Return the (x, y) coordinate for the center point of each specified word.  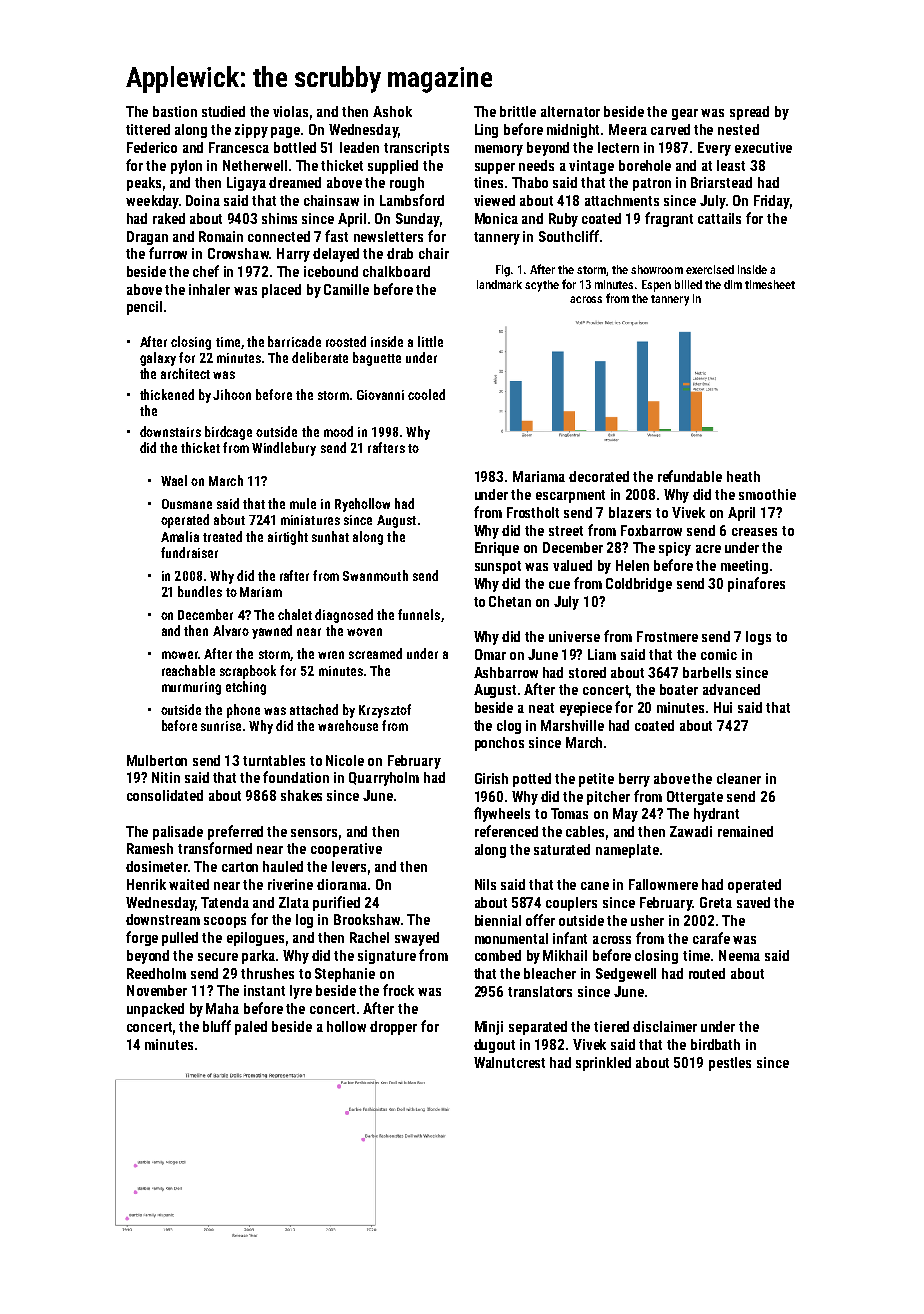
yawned (272, 632)
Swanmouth (375, 575)
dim (733, 284)
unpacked (155, 1010)
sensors (314, 833)
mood (338, 431)
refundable (690, 476)
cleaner (739, 778)
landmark (499, 284)
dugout (494, 1046)
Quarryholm (384, 779)
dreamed (295, 182)
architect (185, 373)
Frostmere (667, 636)
